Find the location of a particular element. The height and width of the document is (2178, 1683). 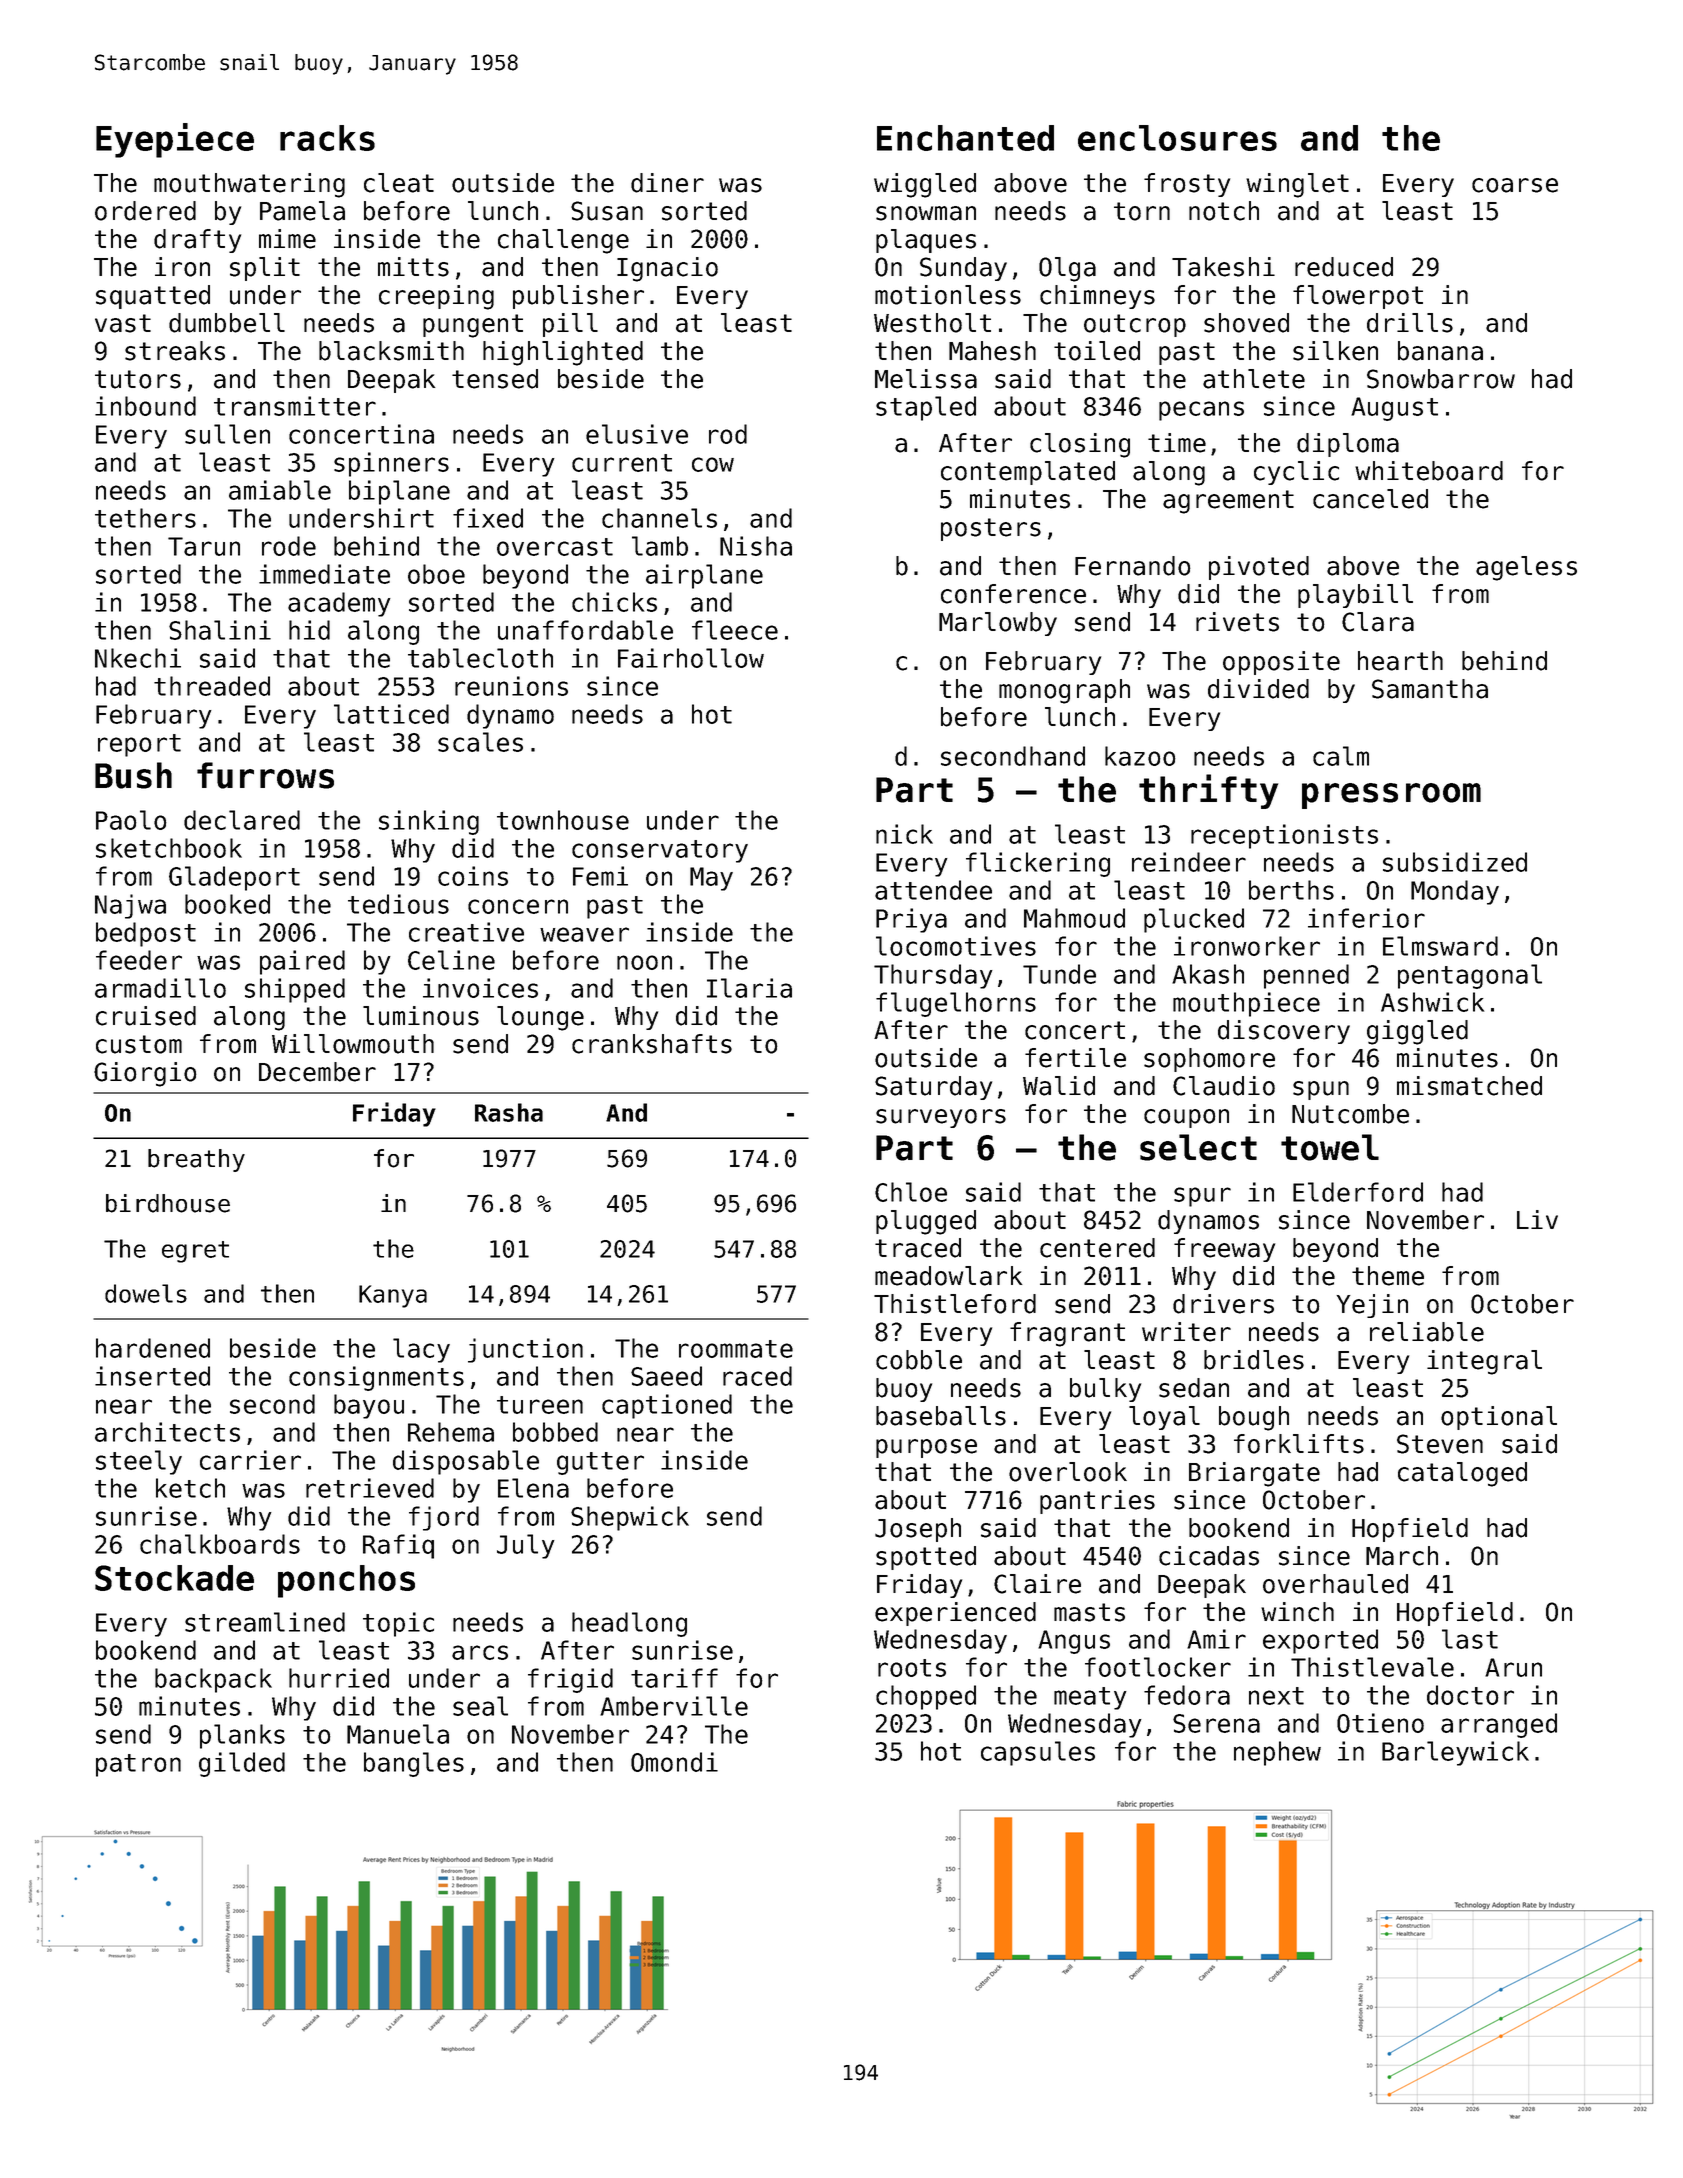

winglet is located at coordinates (1297, 185).
